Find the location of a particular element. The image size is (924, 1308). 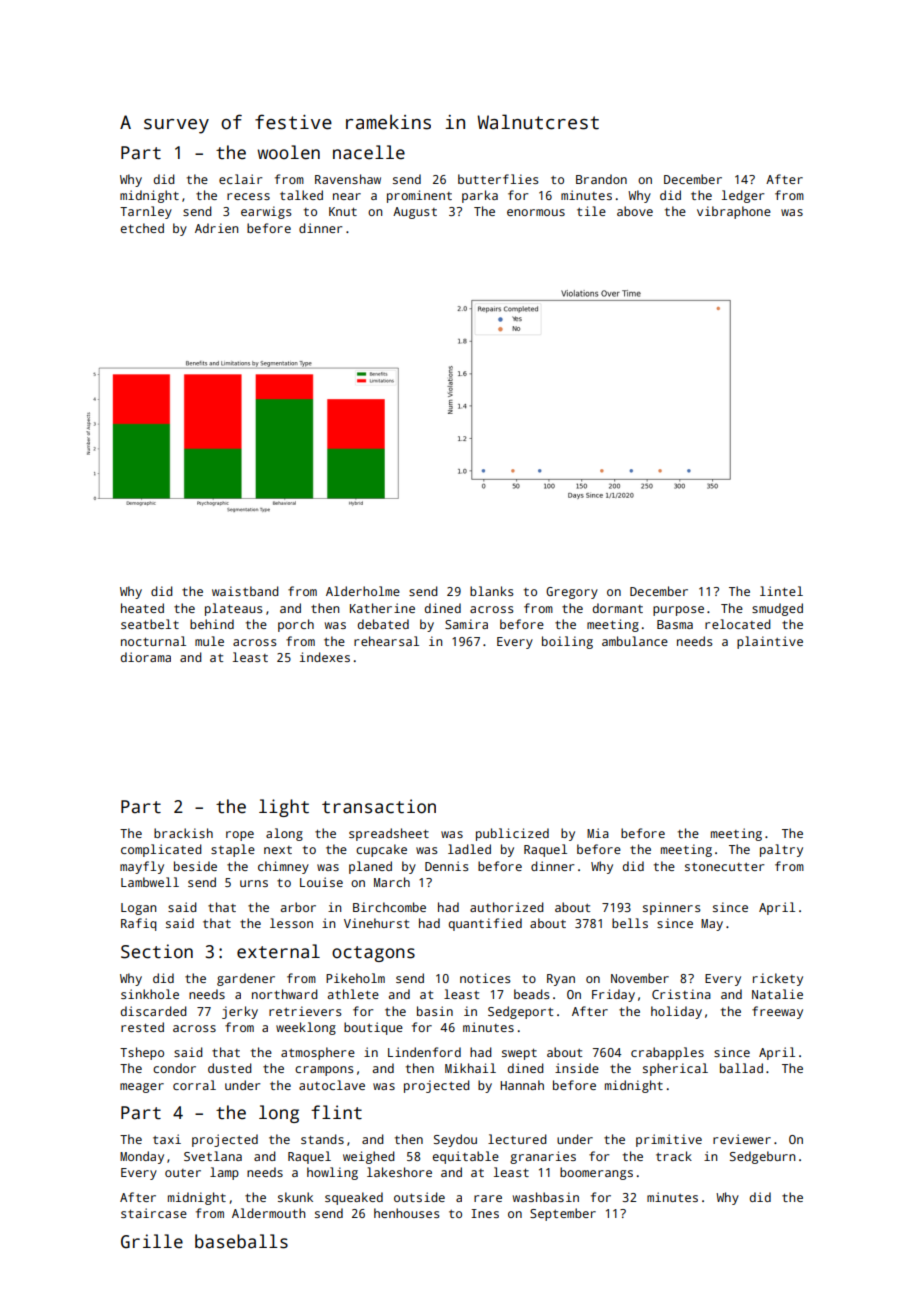

eclair is located at coordinates (241, 179).
